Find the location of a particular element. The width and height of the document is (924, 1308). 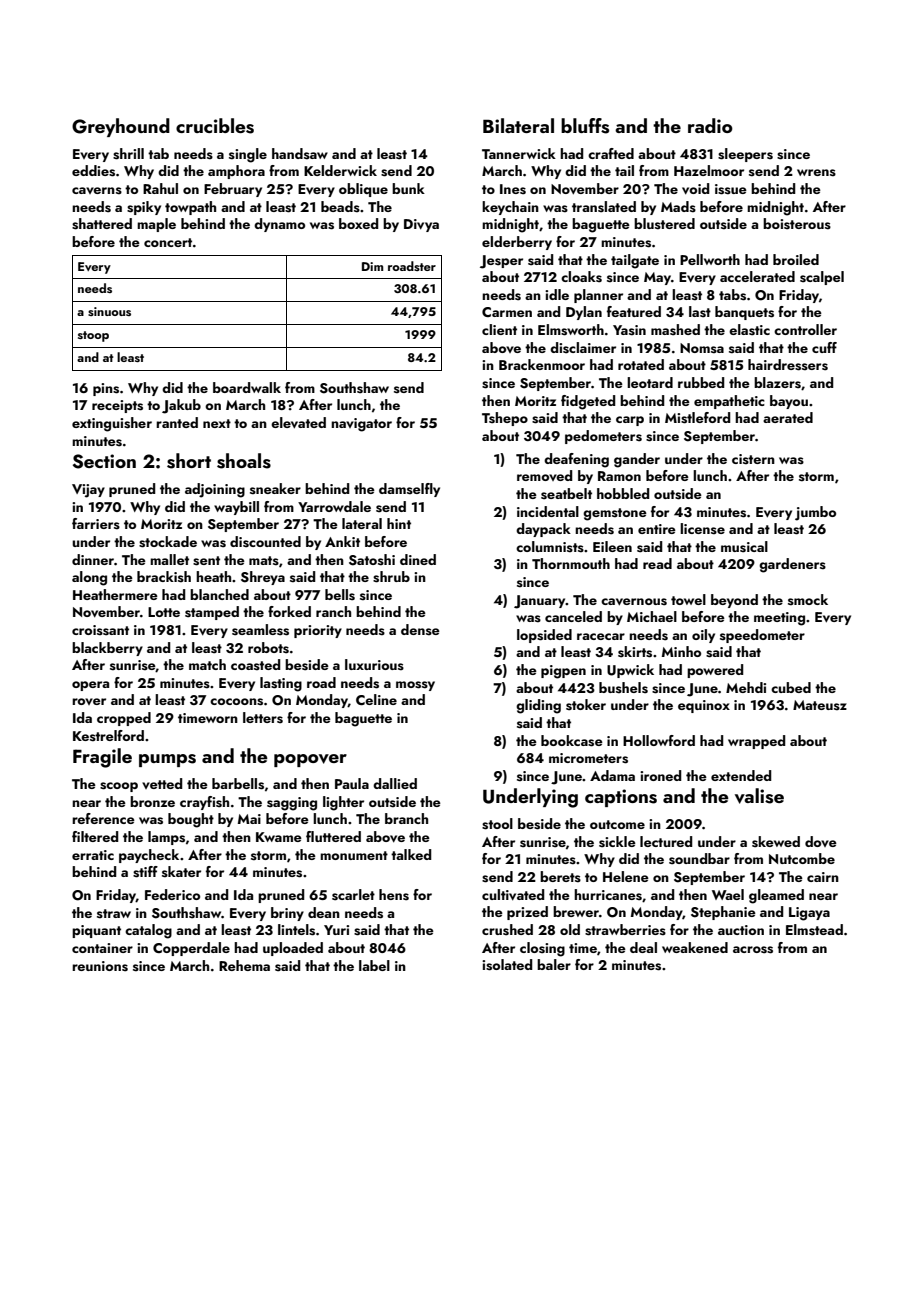

stool is located at coordinates (497, 824).
